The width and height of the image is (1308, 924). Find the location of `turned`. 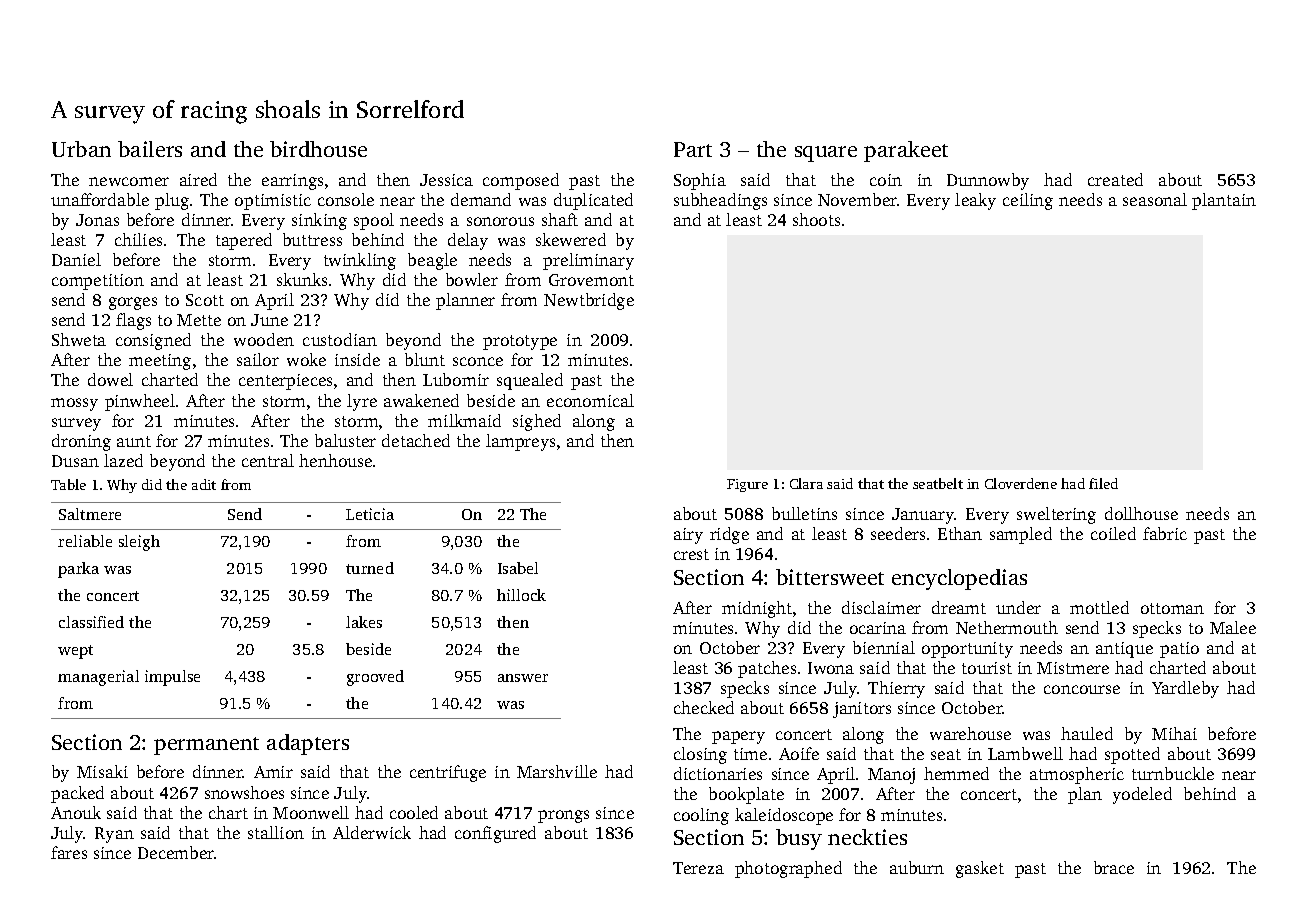

turned is located at coordinates (370, 568).
